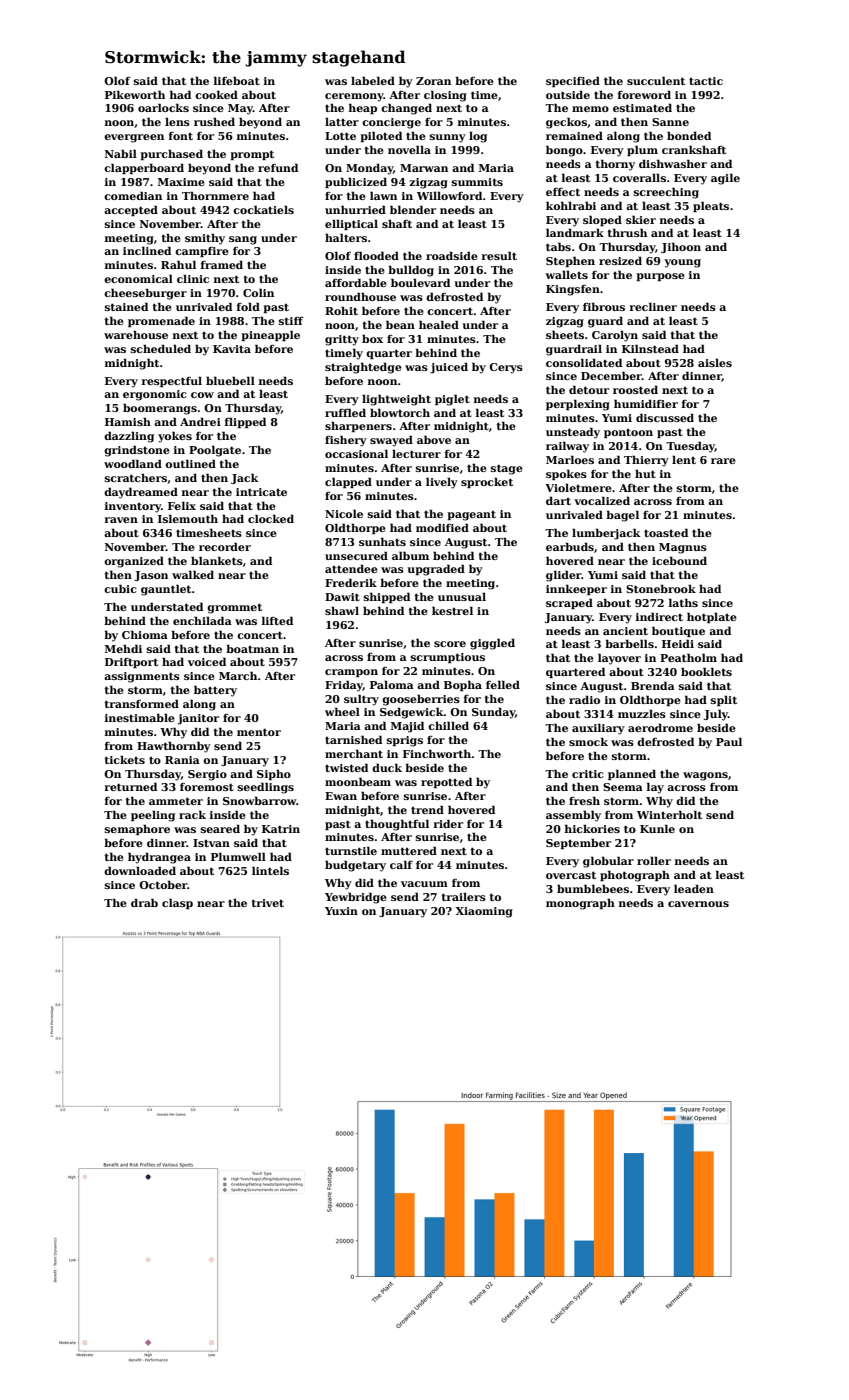  Describe the element at coordinates (178, 264) in the screenshot. I see `Rahul` at that location.
